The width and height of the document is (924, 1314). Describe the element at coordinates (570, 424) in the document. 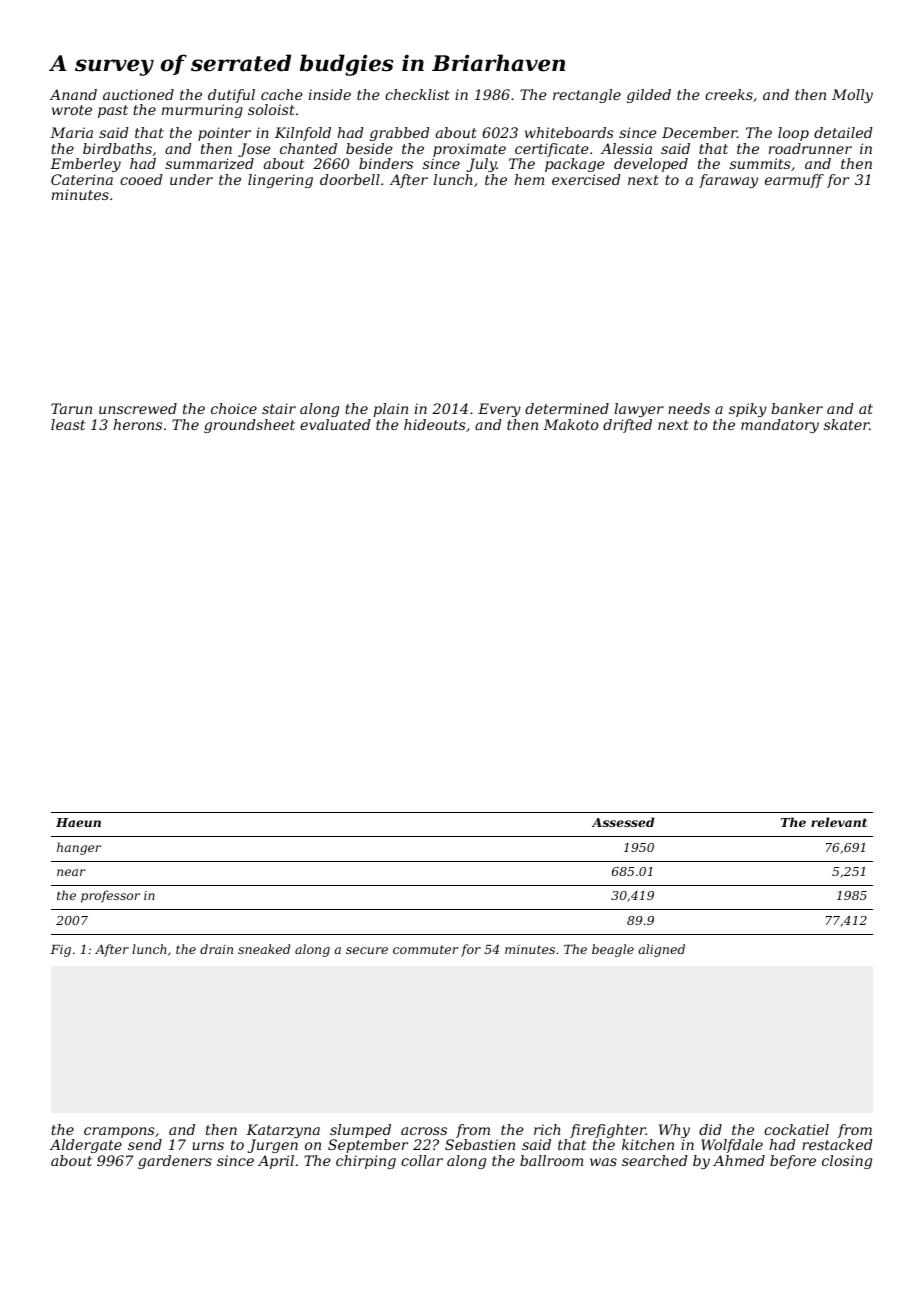

I see `Makoto` at that location.
